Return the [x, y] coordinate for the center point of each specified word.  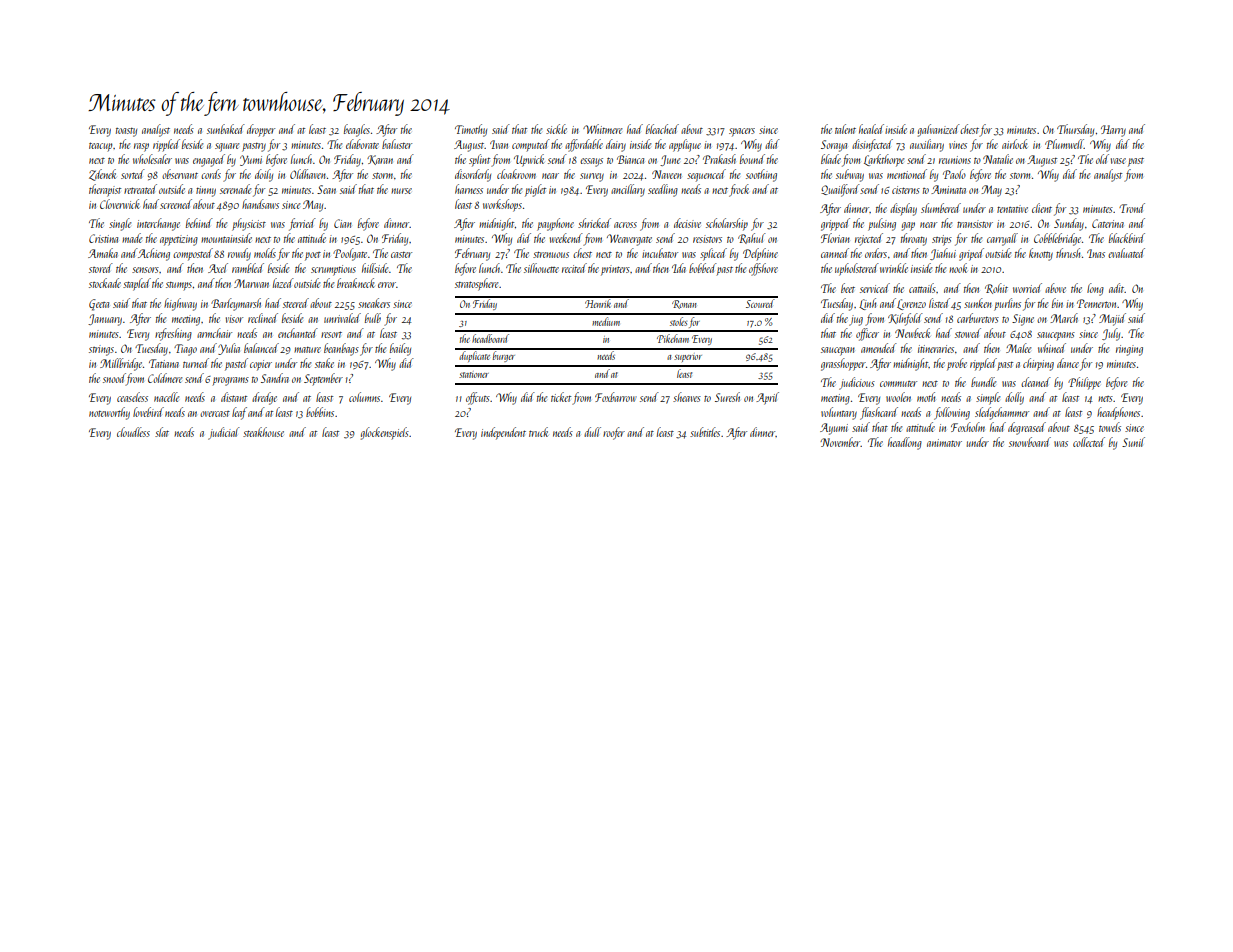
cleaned [1036, 382]
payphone [555, 224]
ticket [561, 397]
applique [685, 145]
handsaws [260, 204]
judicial [224, 433]
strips [942, 240]
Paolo [954, 174]
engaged [209, 160]
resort [331, 334]
